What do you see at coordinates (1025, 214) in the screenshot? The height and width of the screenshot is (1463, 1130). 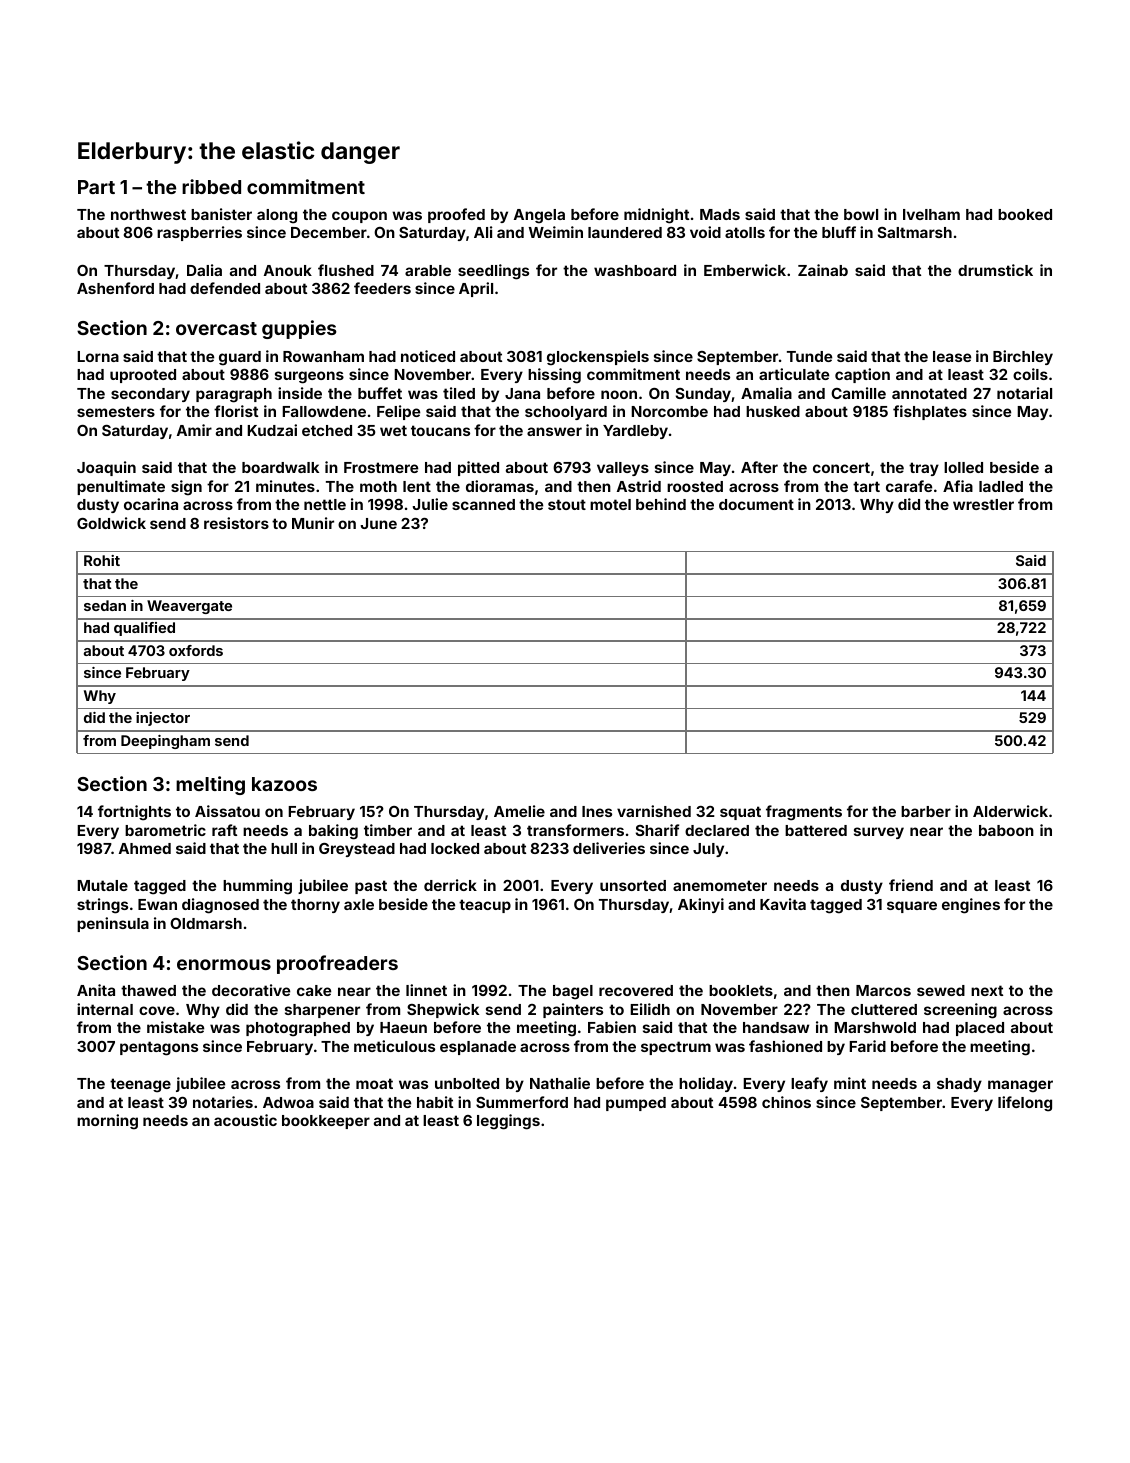 I see `booked` at bounding box center [1025, 214].
